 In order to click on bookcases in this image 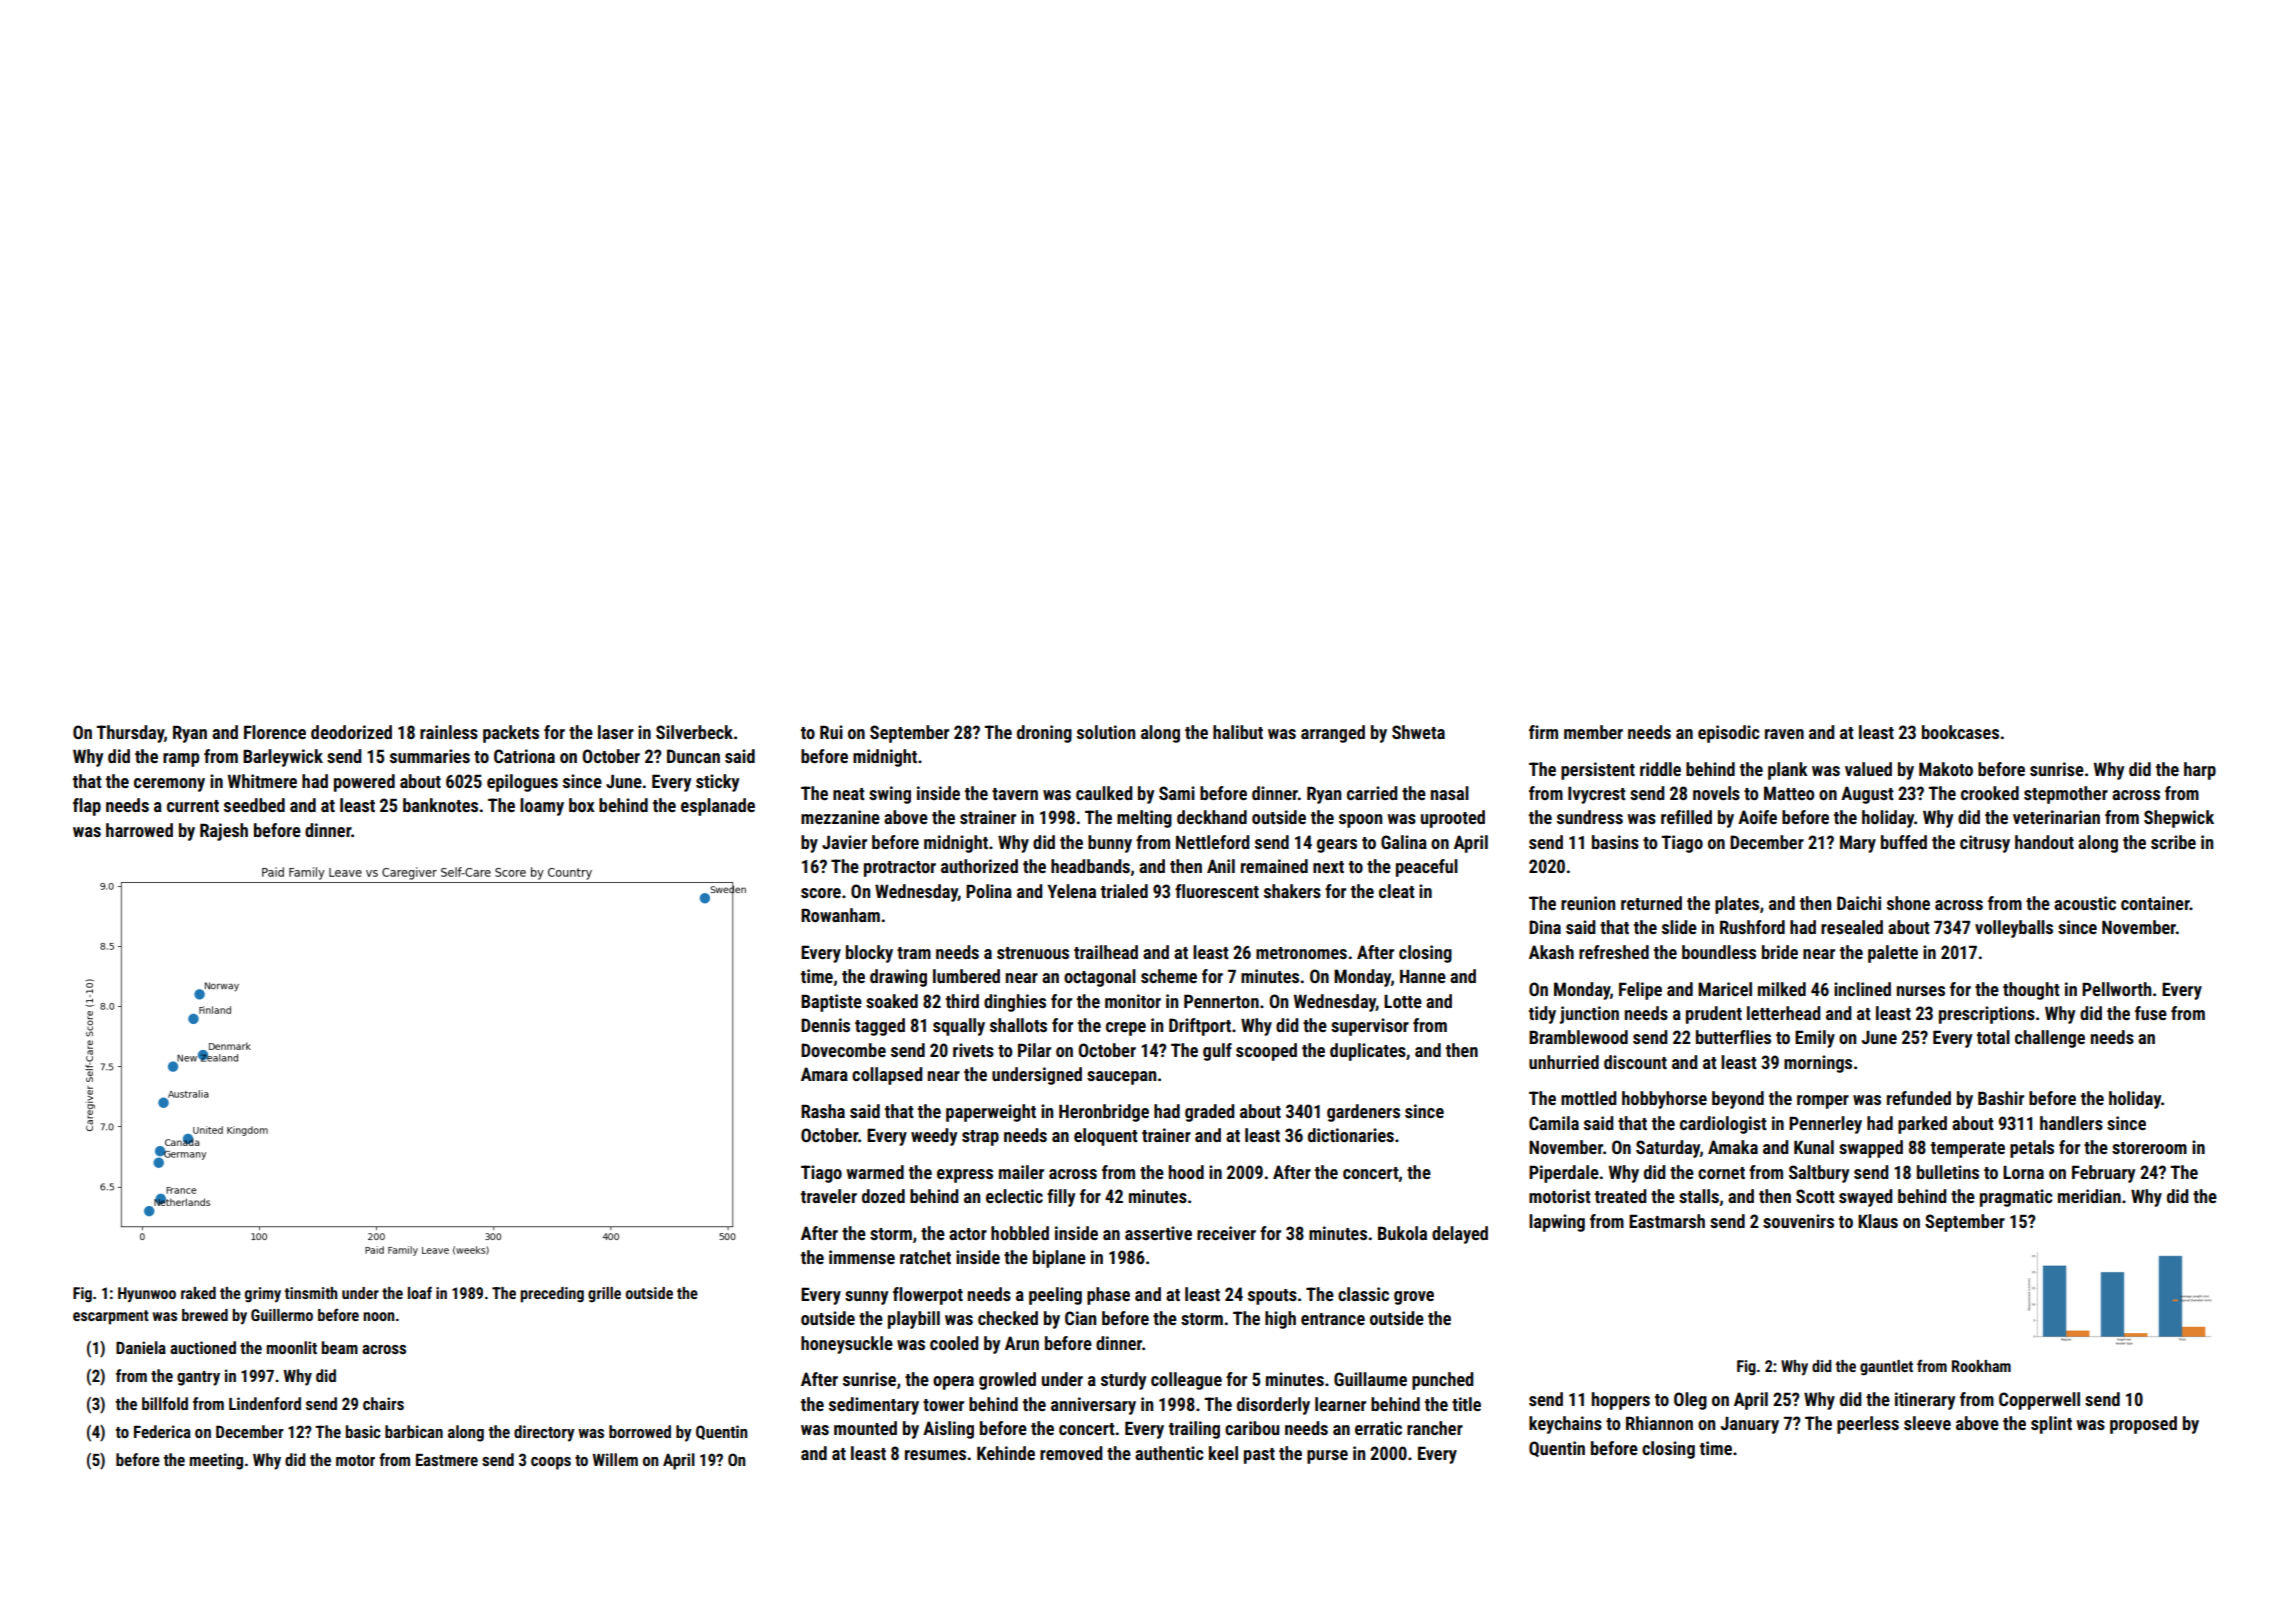, I will do `click(1960, 732)`.
